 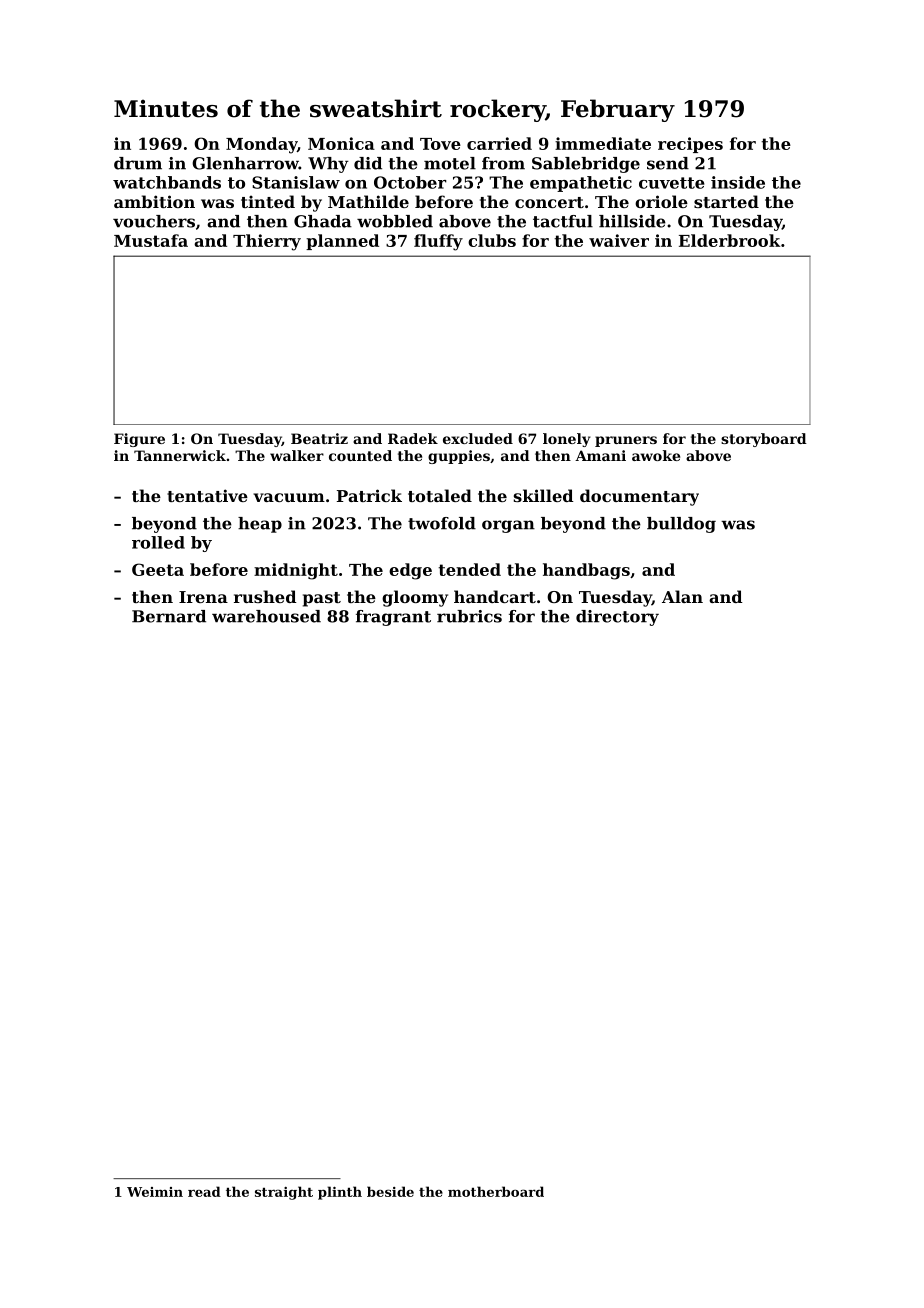 I want to click on Weimin, so click(x=155, y=1192).
